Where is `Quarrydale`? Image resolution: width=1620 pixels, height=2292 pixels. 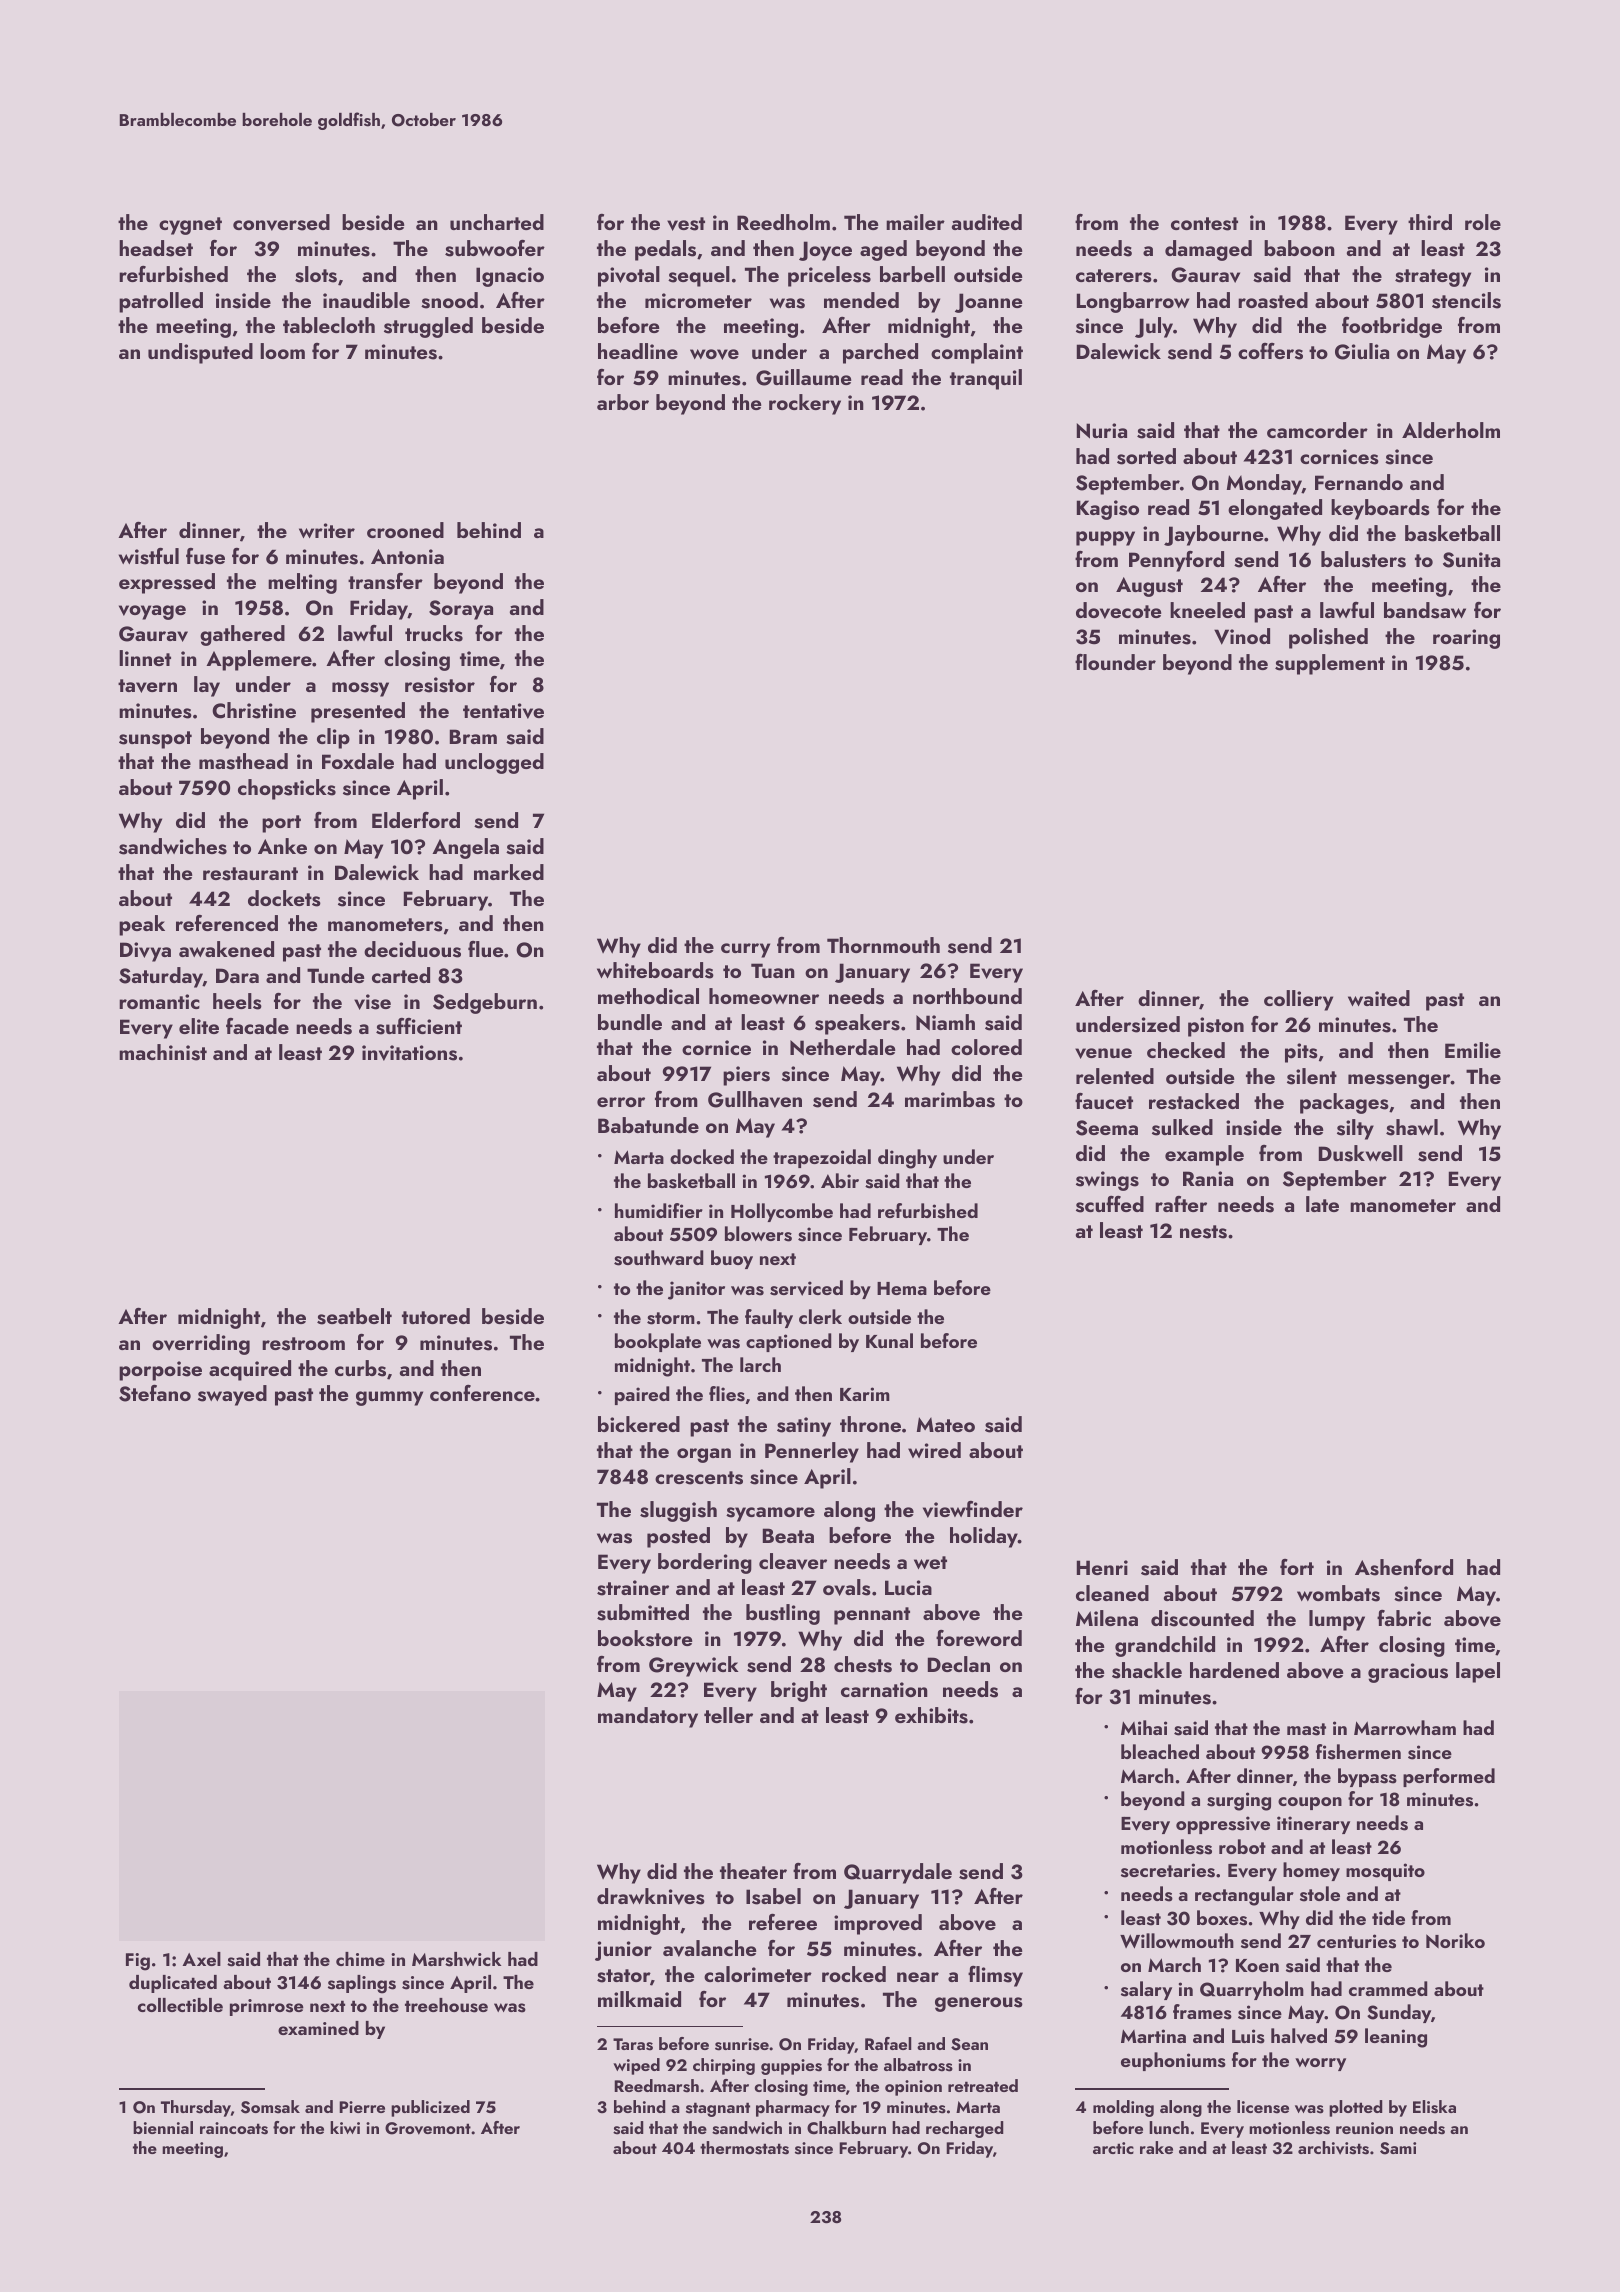 Quarrydale is located at coordinates (898, 1873).
